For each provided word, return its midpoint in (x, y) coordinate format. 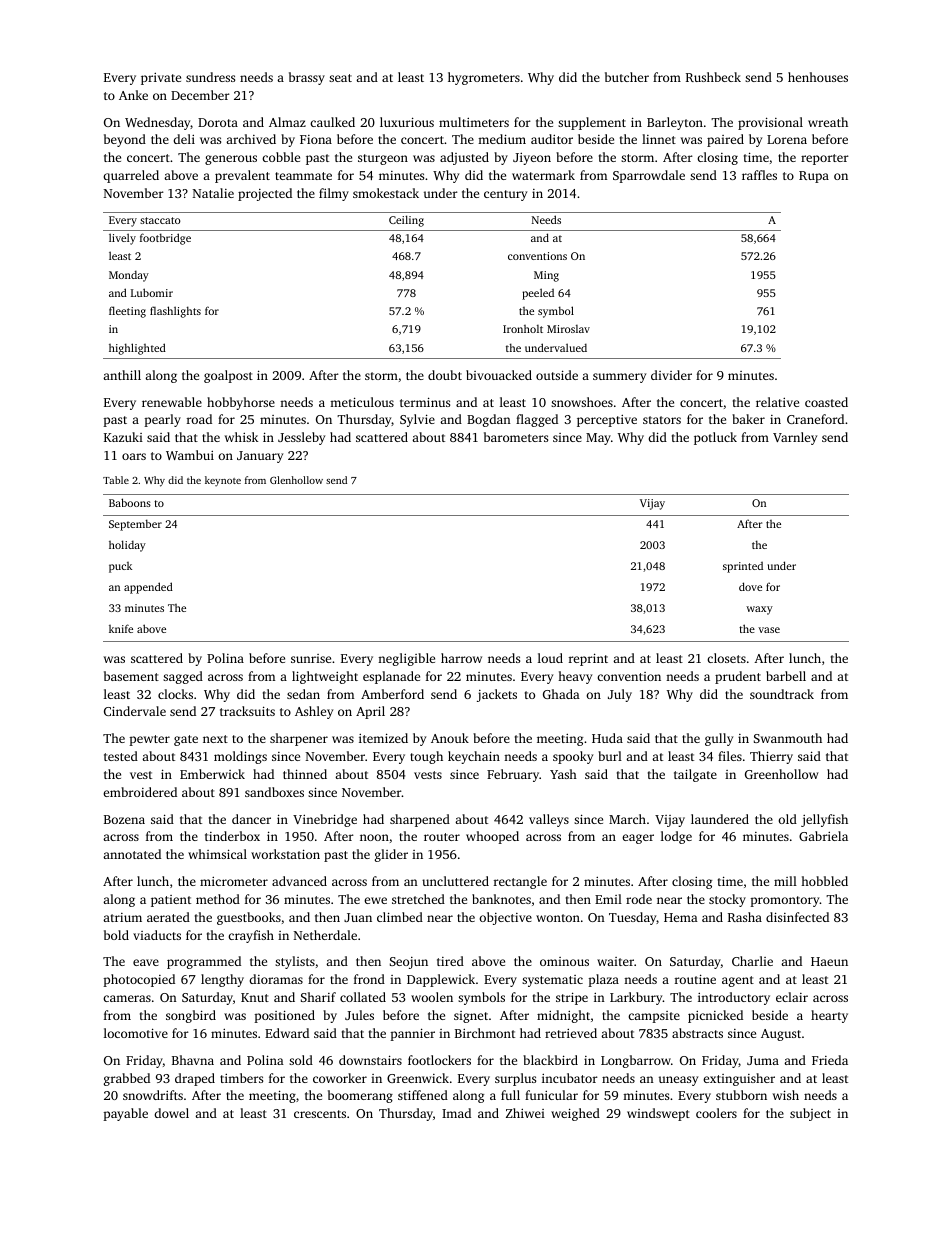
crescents (320, 1114)
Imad (456, 1113)
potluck (715, 438)
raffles (759, 175)
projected (265, 194)
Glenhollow (296, 480)
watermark (543, 175)
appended (148, 588)
